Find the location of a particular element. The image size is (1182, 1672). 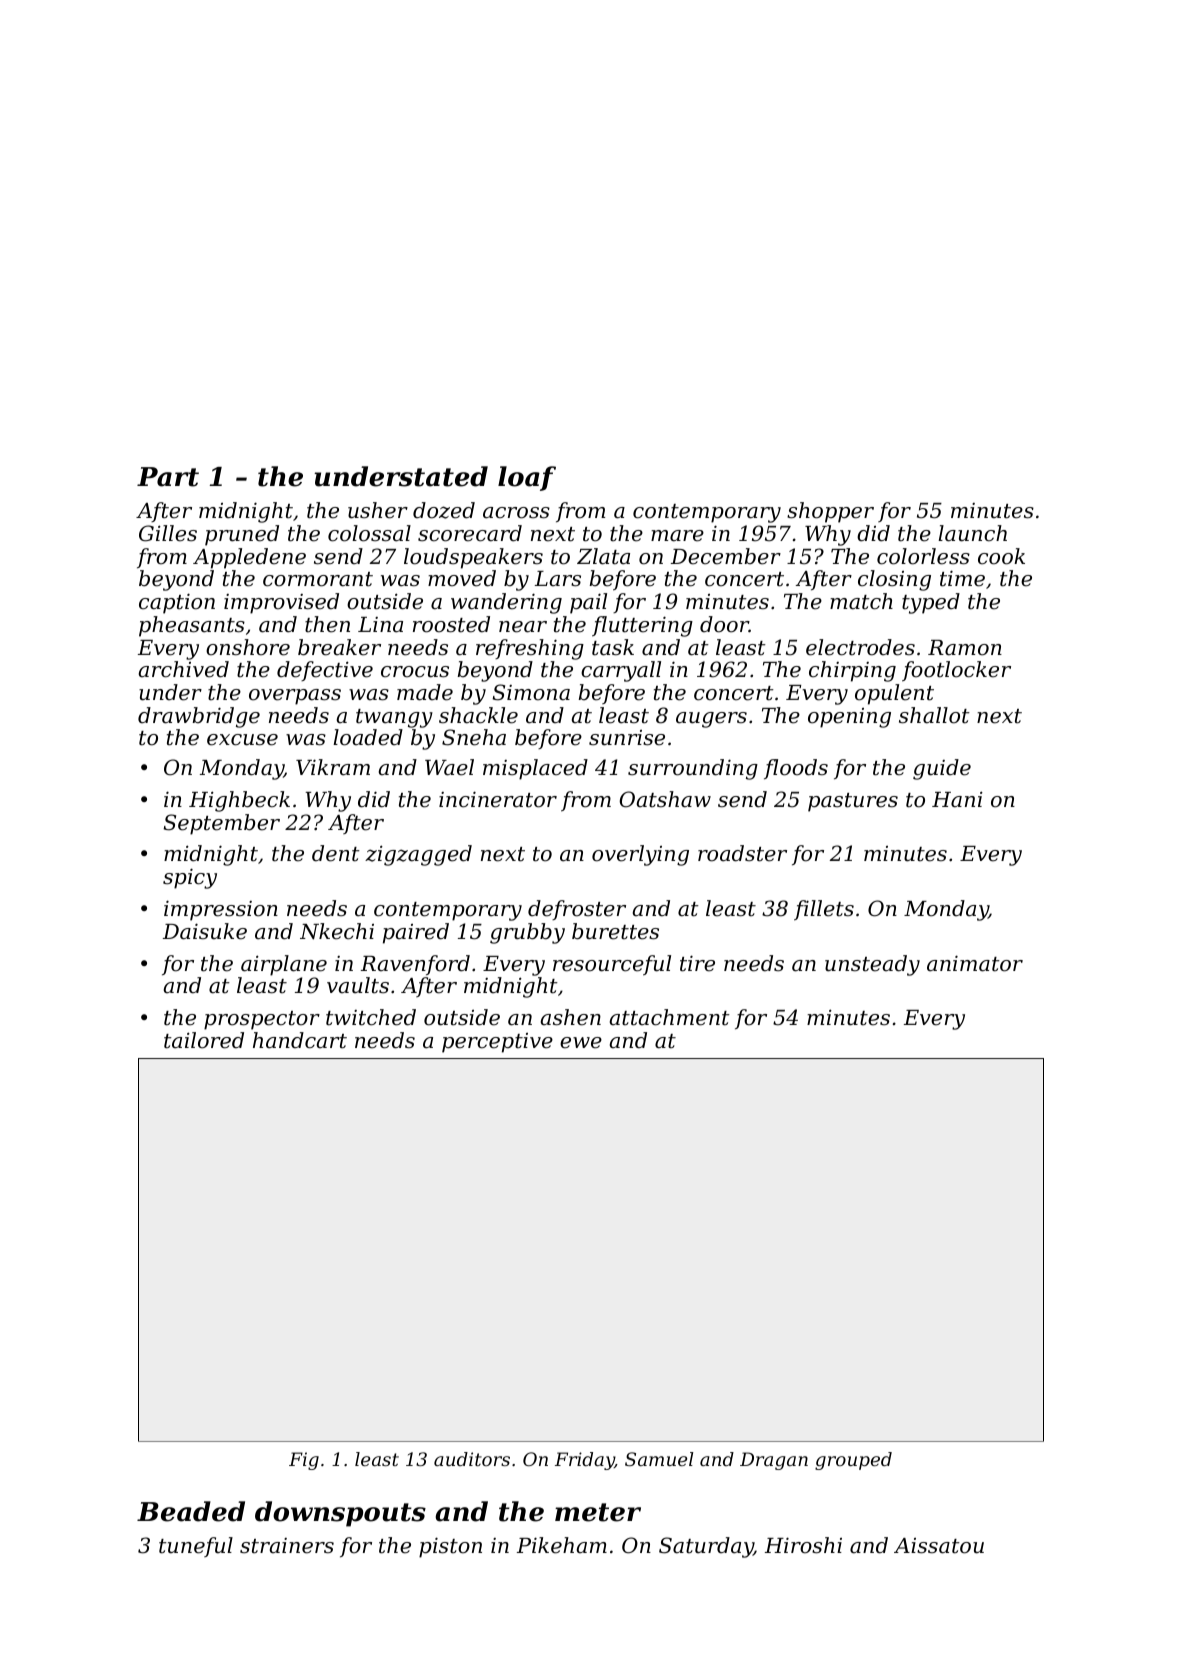

twangy is located at coordinates (394, 718).
